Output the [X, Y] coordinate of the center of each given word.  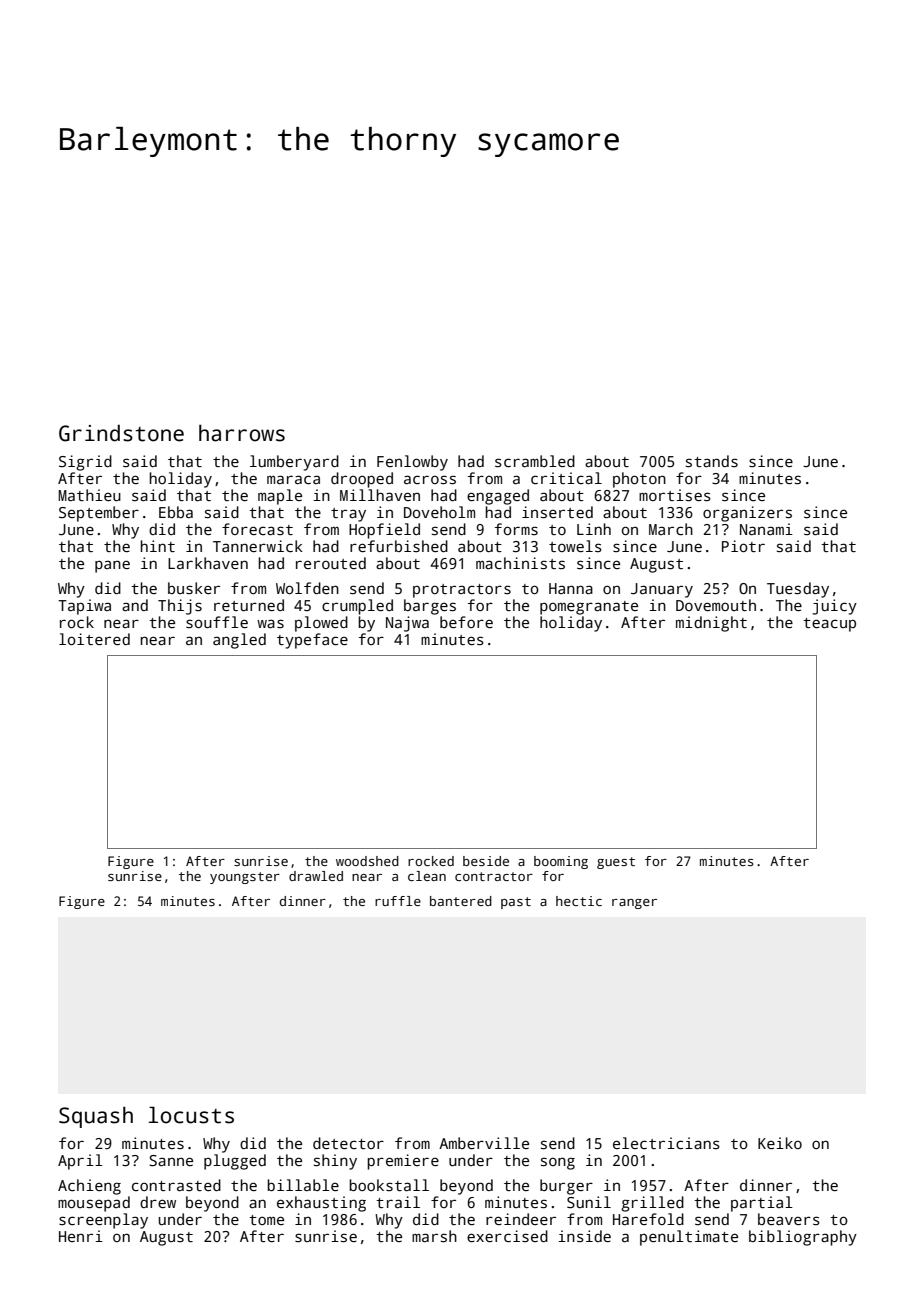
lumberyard [294, 463]
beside [486, 861]
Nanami [766, 529]
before [466, 622]
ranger [634, 904]
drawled [316, 876]
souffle [217, 622]
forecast [257, 529]
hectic [579, 901]
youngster [245, 878]
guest [616, 863]
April [80, 1162]
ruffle [398, 901]
